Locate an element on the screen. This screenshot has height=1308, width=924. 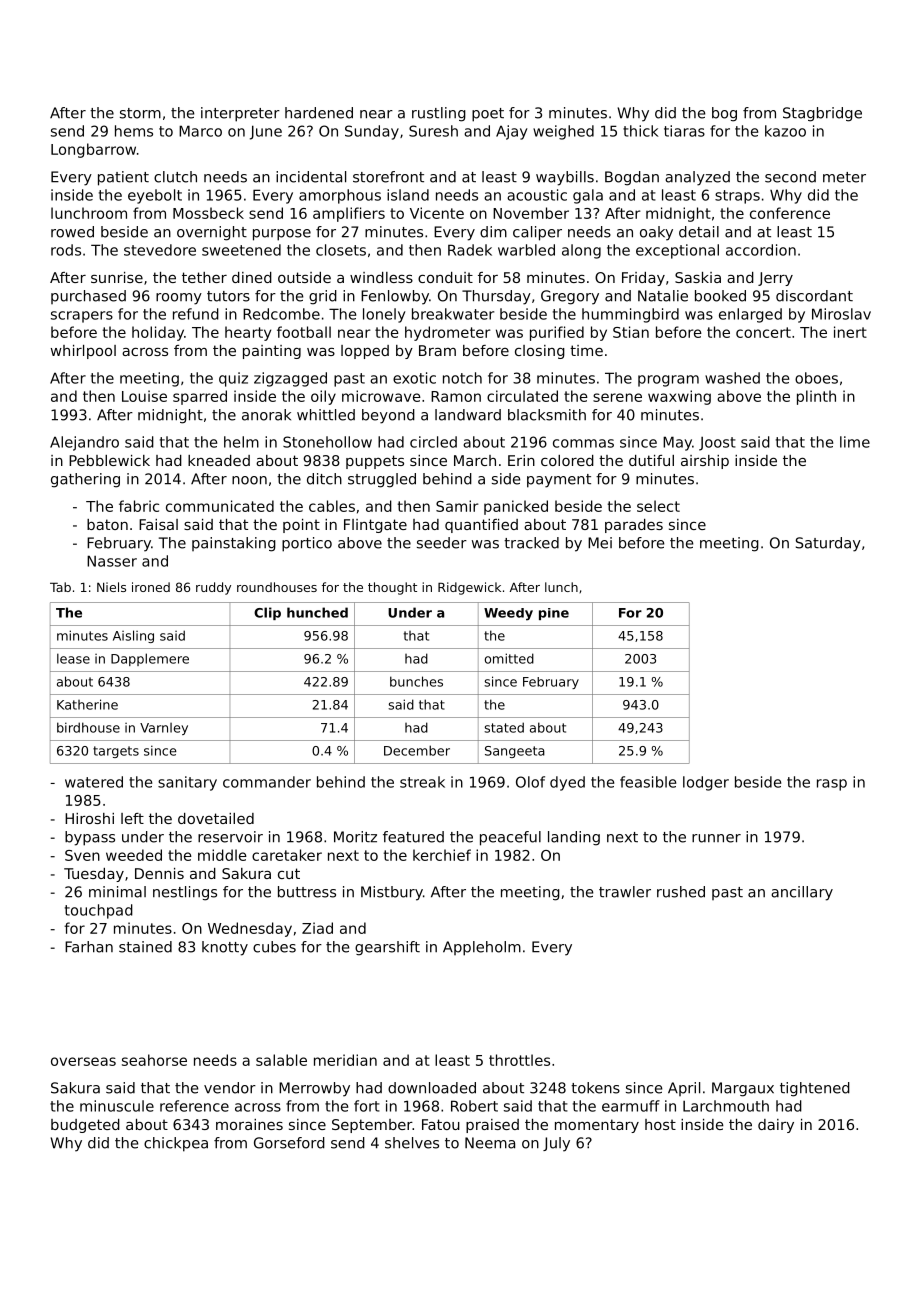
sunrise is located at coordinates (117, 277).
